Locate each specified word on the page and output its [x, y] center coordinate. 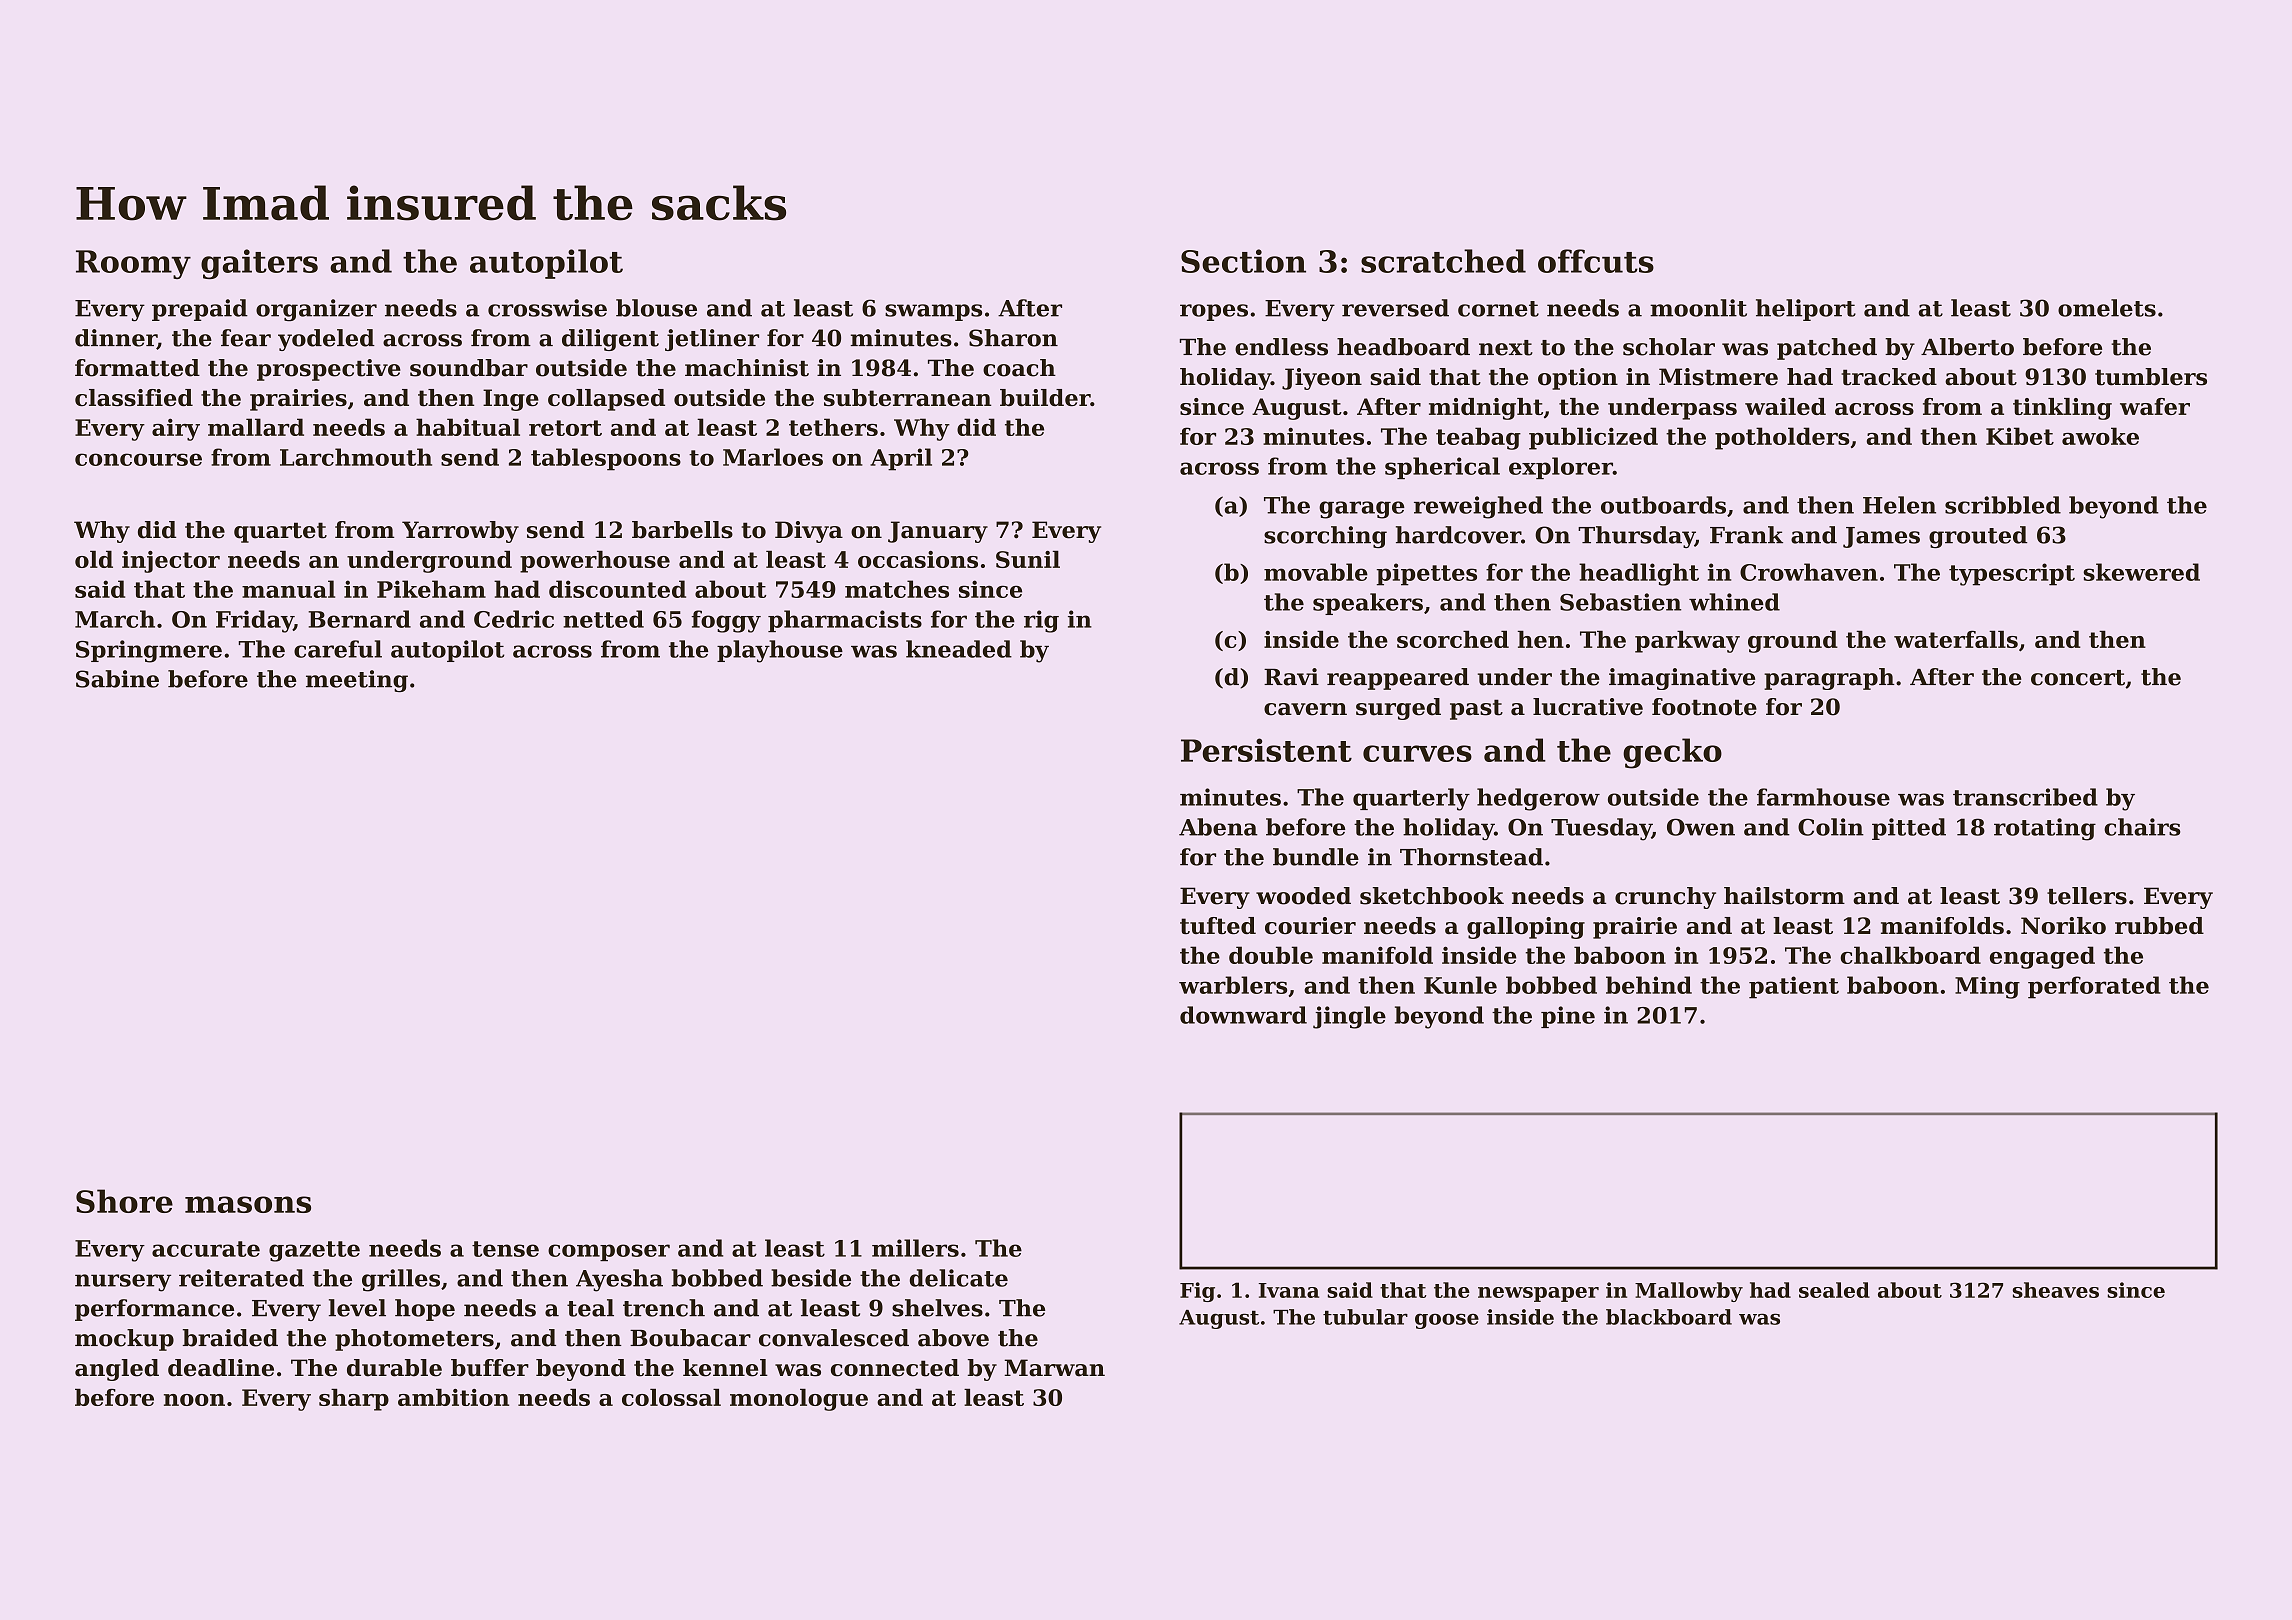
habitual [468, 427]
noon [194, 1400]
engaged [2042, 957]
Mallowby [1689, 1292]
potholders [1782, 438]
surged [1398, 709]
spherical [1442, 468]
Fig [1197, 1292]
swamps [933, 312]
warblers [1233, 985]
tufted [1218, 925]
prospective [329, 370]
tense [505, 1249]
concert [2078, 678]
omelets [2107, 308]
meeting [357, 681]
